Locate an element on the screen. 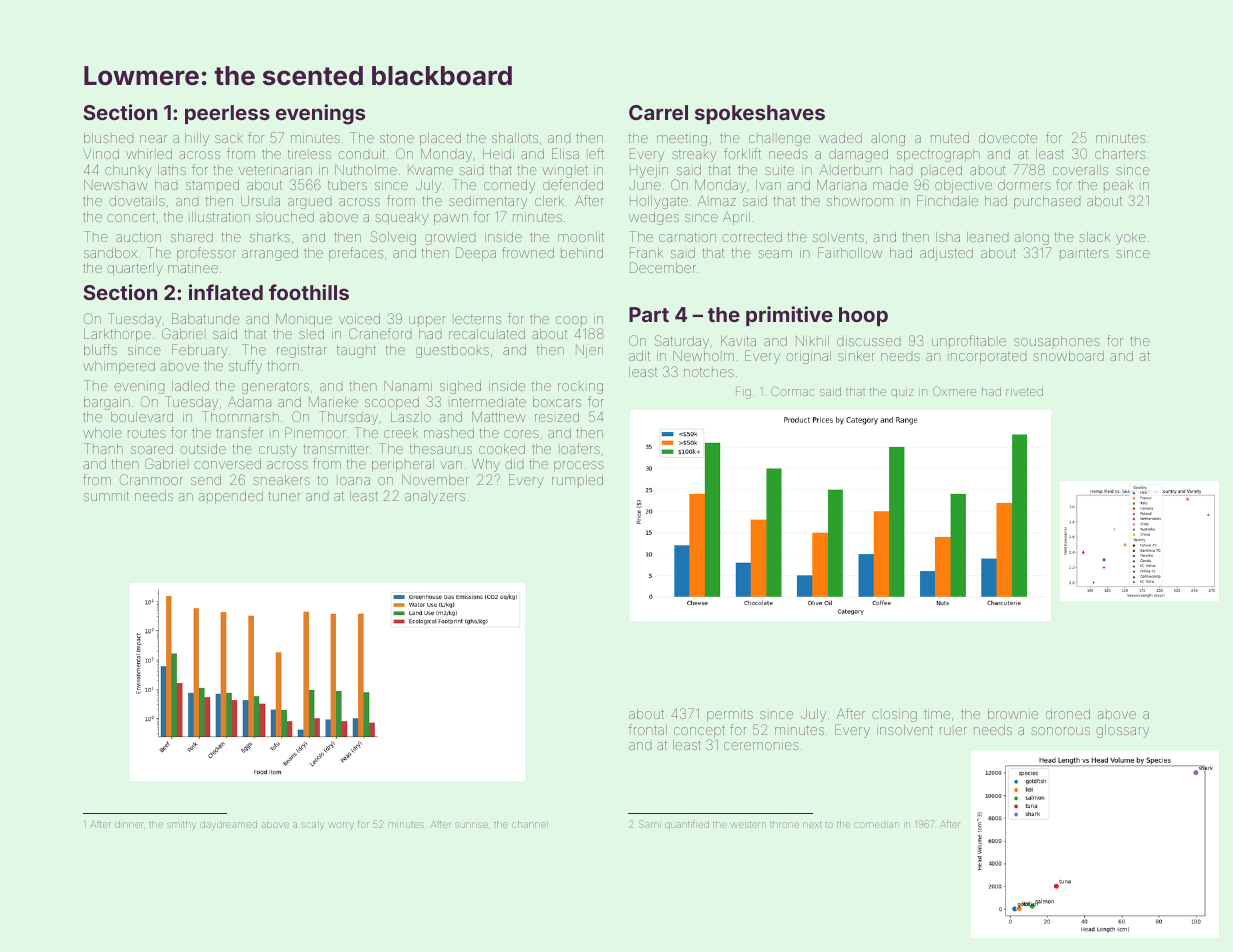 This screenshot has height=952, width=1233. time is located at coordinates (937, 714).
